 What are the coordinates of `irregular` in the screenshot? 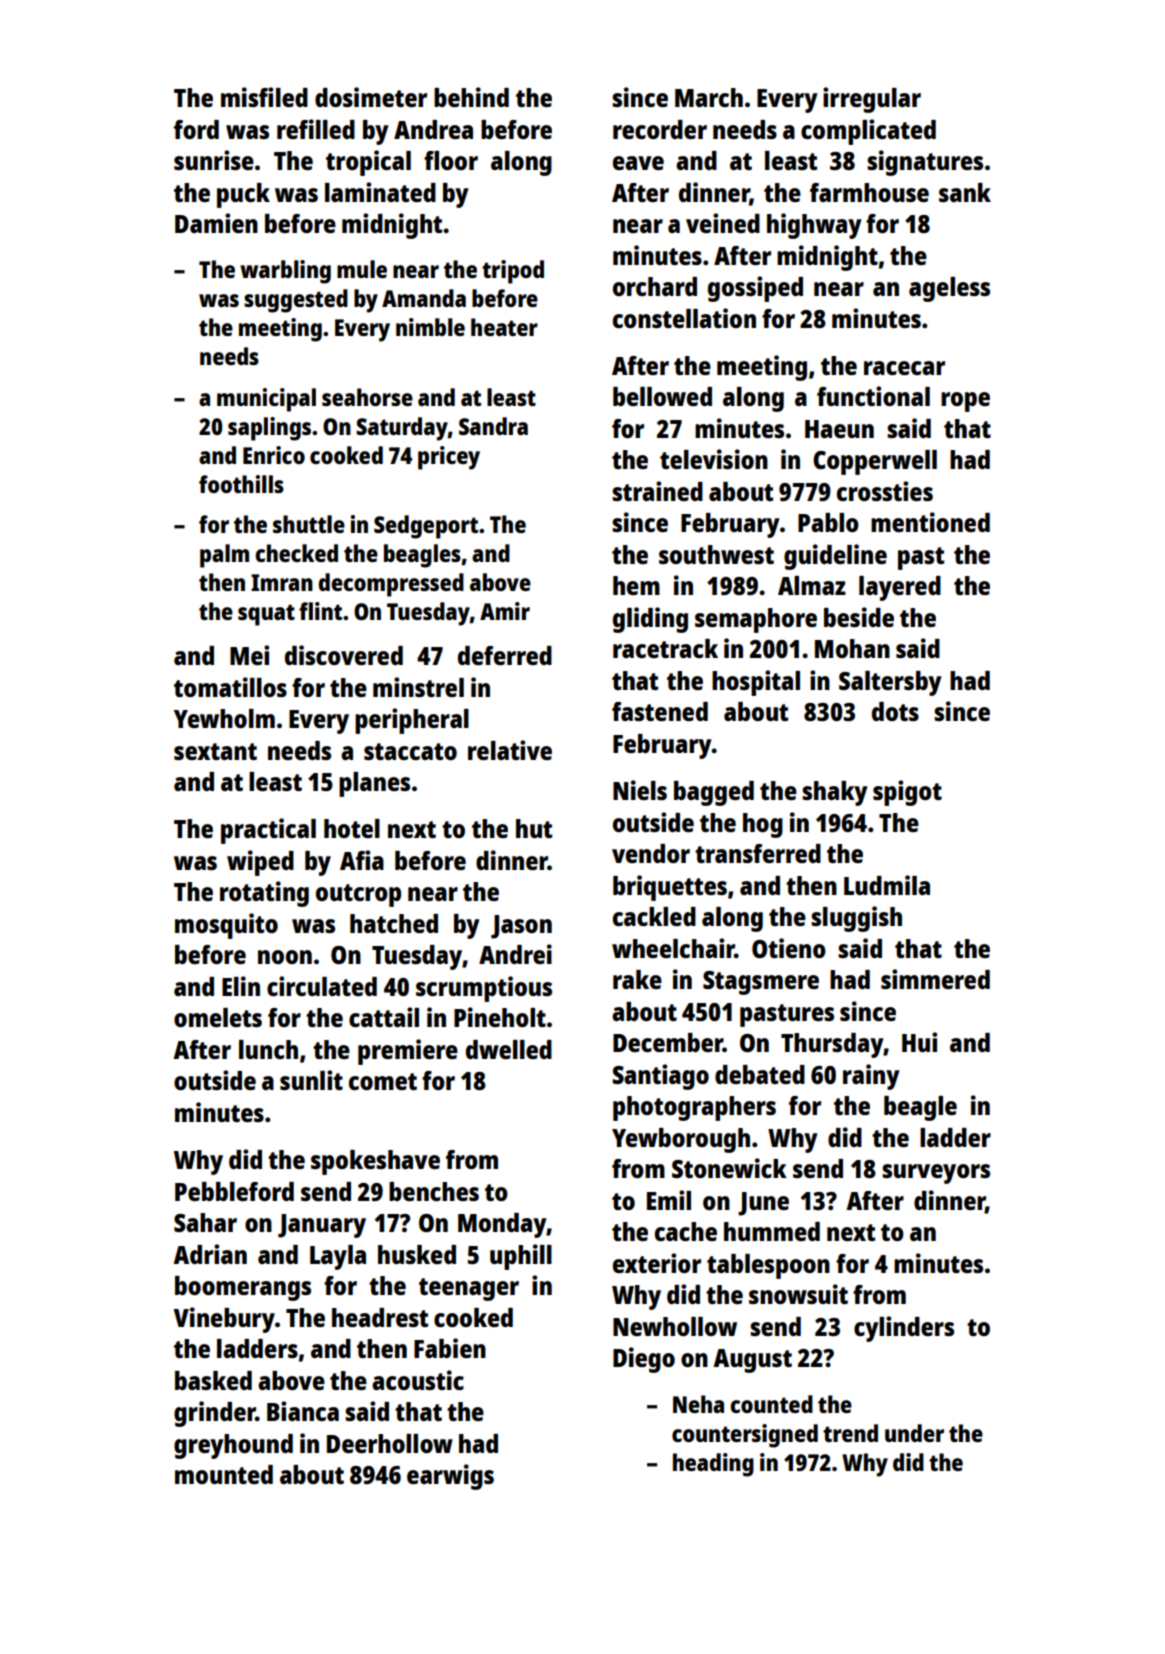 It's located at (872, 100).
